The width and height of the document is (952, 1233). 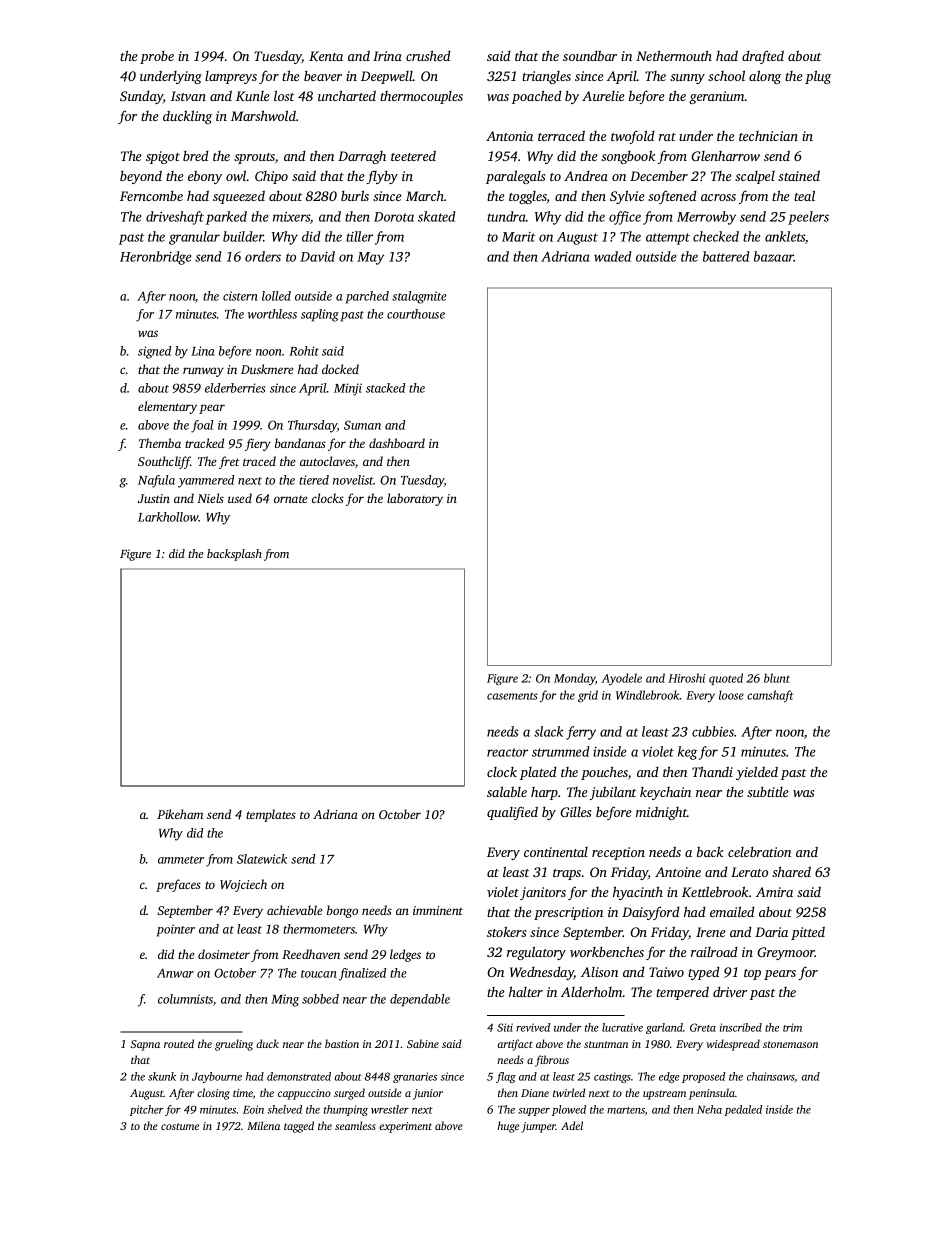 What do you see at coordinates (240, 296) in the document?
I see `cistern` at bounding box center [240, 296].
